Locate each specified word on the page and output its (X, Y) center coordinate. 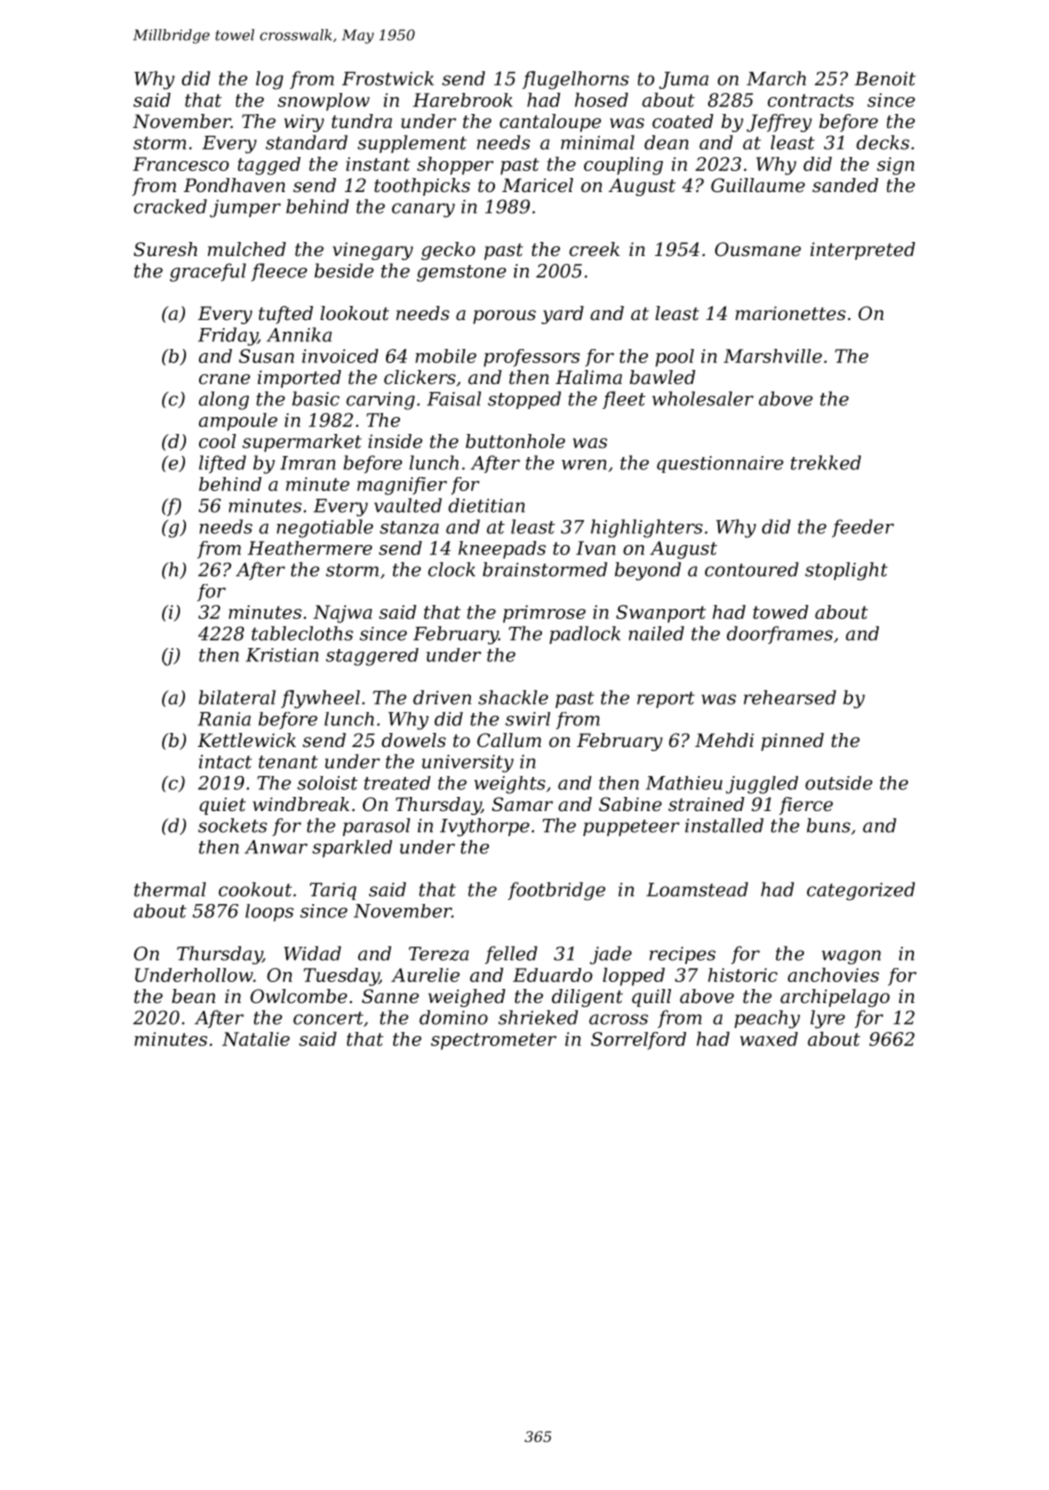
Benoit (885, 79)
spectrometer (494, 1041)
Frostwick (388, 78)
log (269, 80)
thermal (170, 889)
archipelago (835, 998)
